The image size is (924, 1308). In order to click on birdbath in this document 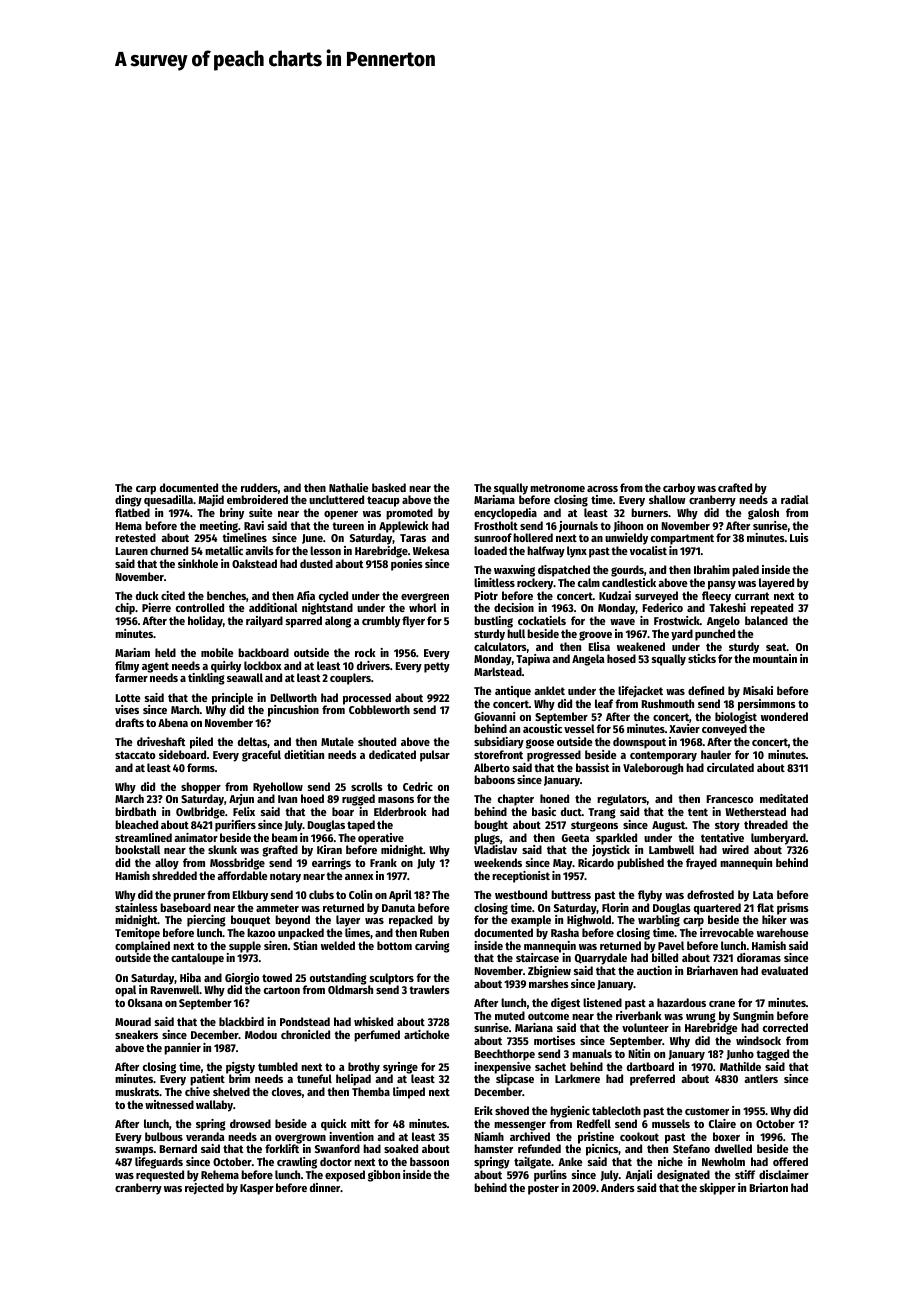, I will do `click(135, 811)`.
